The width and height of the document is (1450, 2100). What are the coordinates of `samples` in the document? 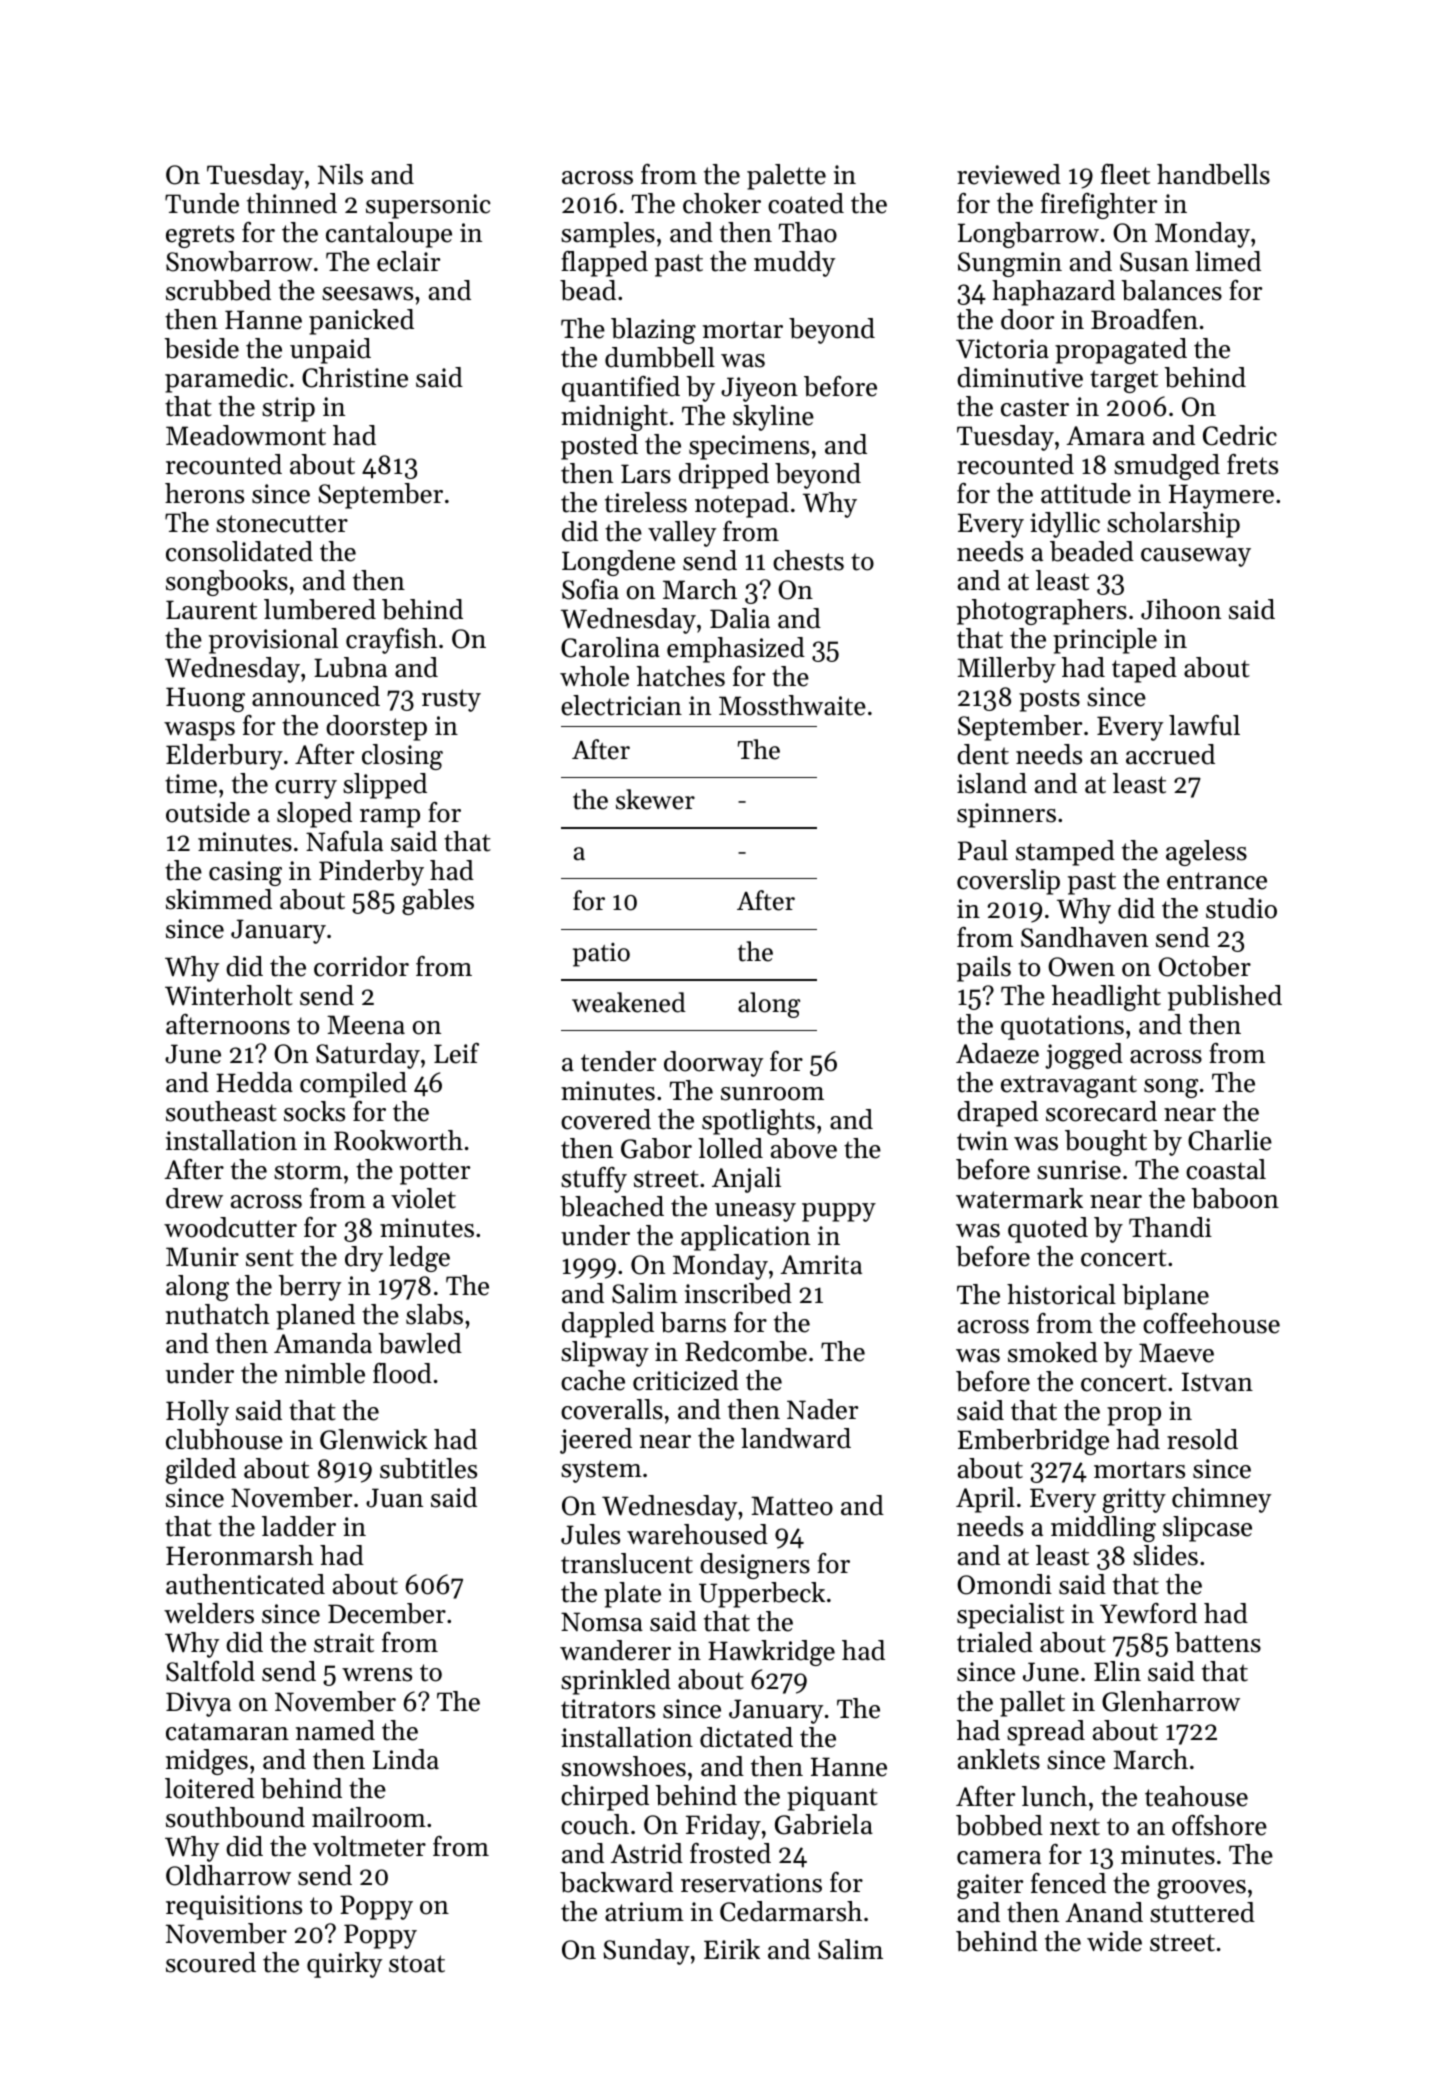 It's located at (608, 235).
